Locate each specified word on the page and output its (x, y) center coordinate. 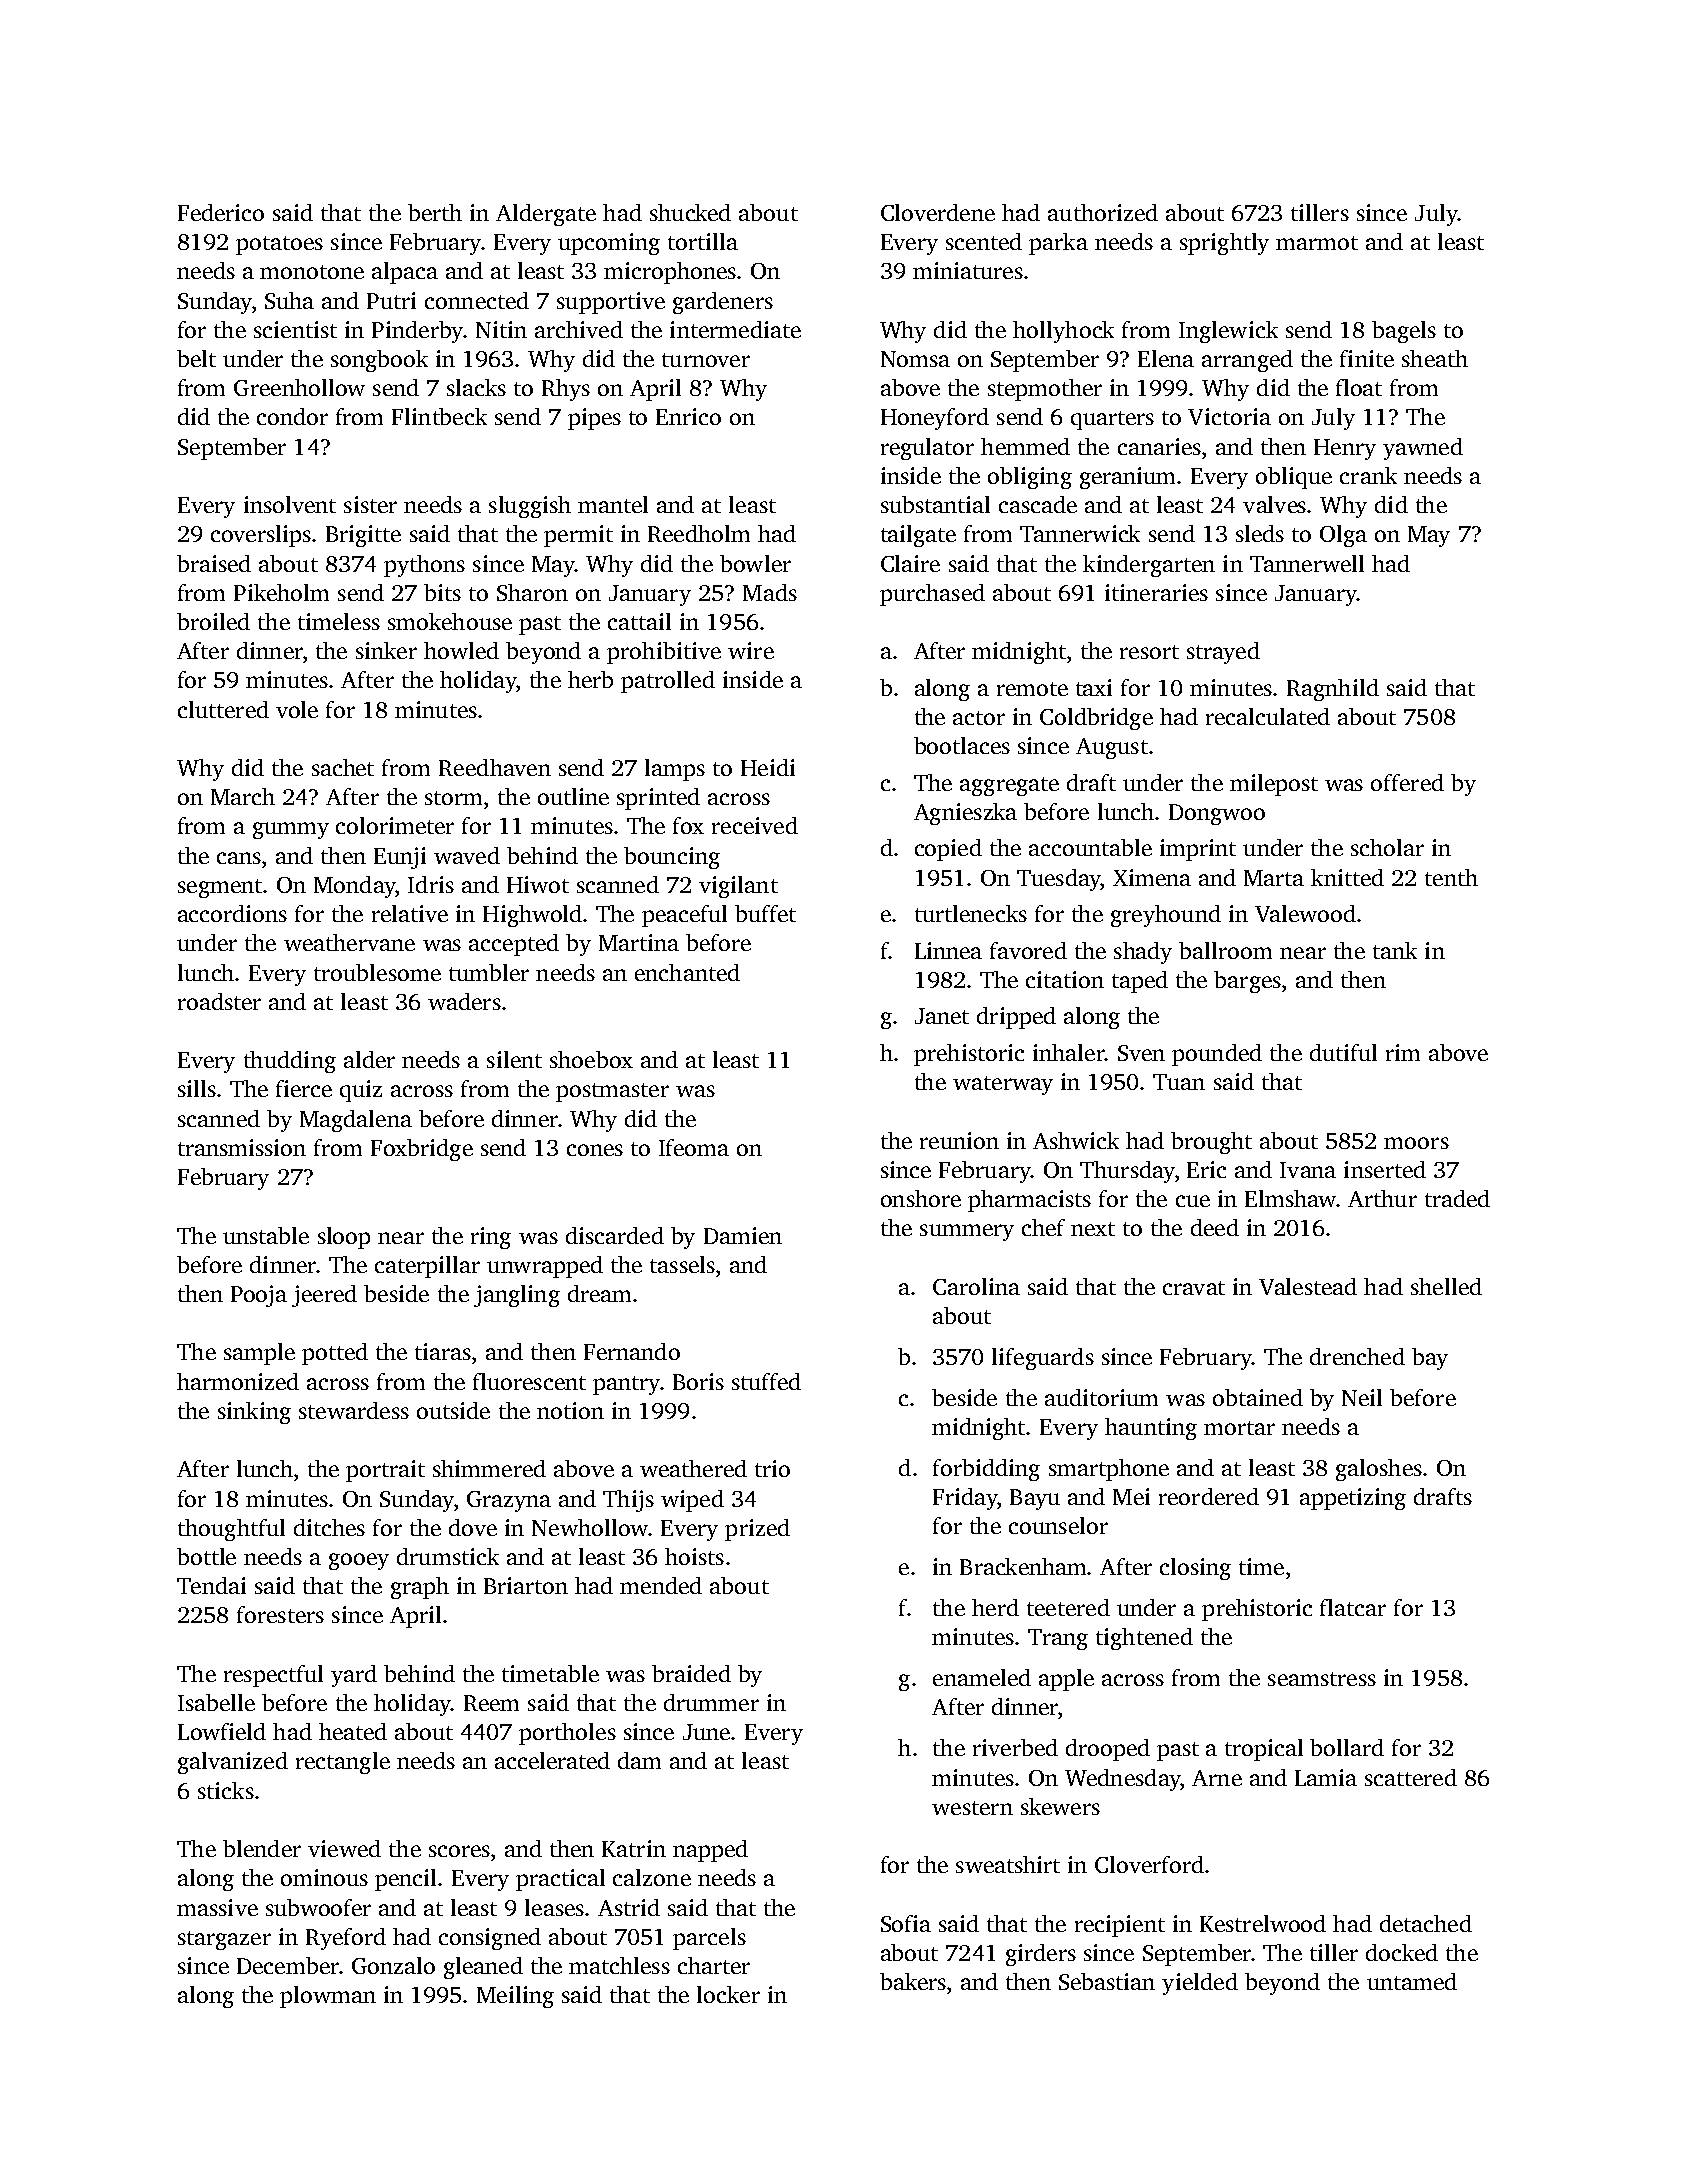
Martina (639, 942)
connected (477, 300)
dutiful (1343, 1052)
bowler (755, 563)
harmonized (238, 1381)
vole (297, 709)
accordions (232, 913)
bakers (913, 1981)
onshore (921, 1198)
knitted (1347, 877)
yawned (1423, 449)
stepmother (1045, 390)
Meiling (515, 1997)
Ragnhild (1333, 690)
